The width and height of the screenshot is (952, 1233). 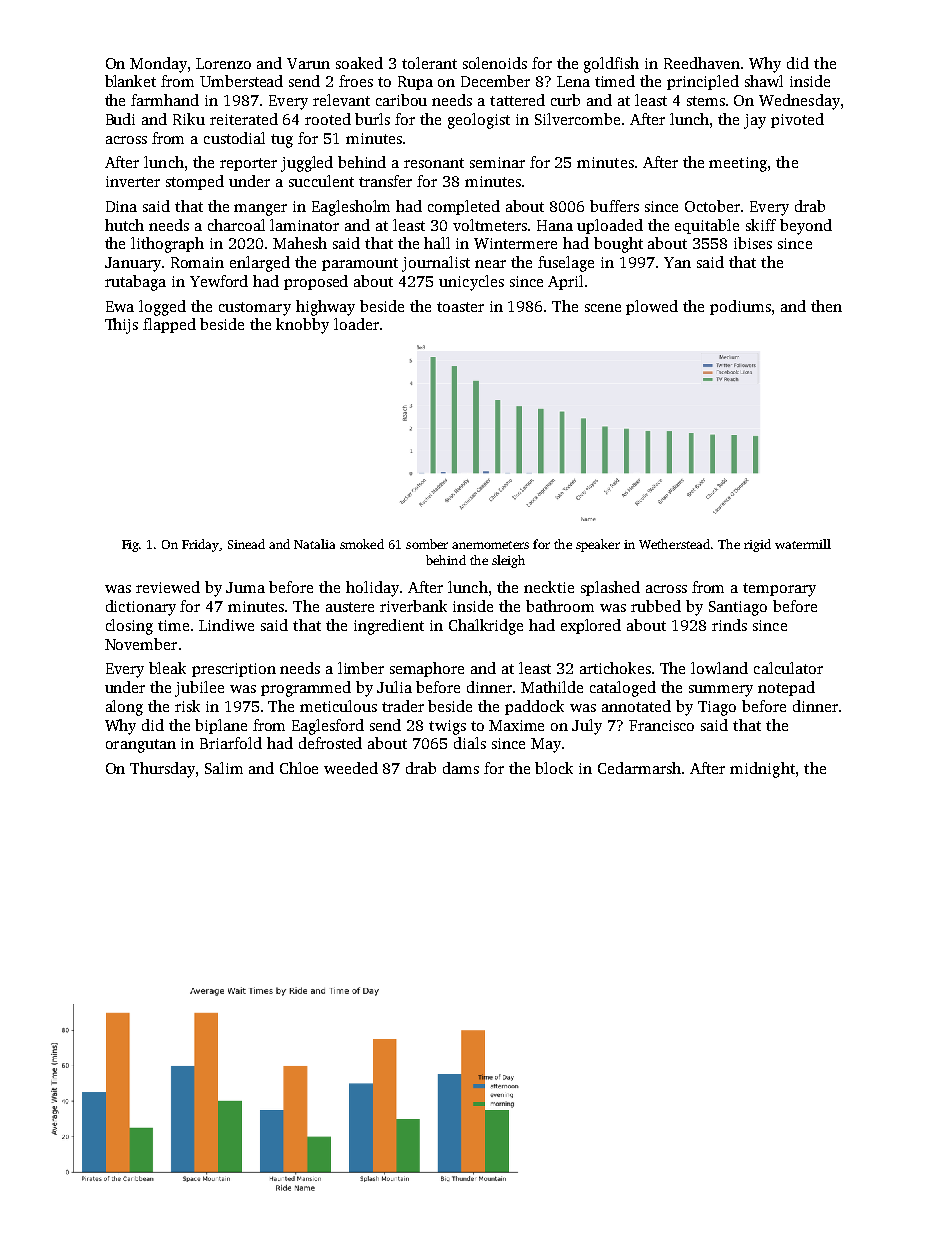 What do you see at coordinates (674, 544) in the screenshot?
I see `Wetherstead` at bounding box center [674, 544].
